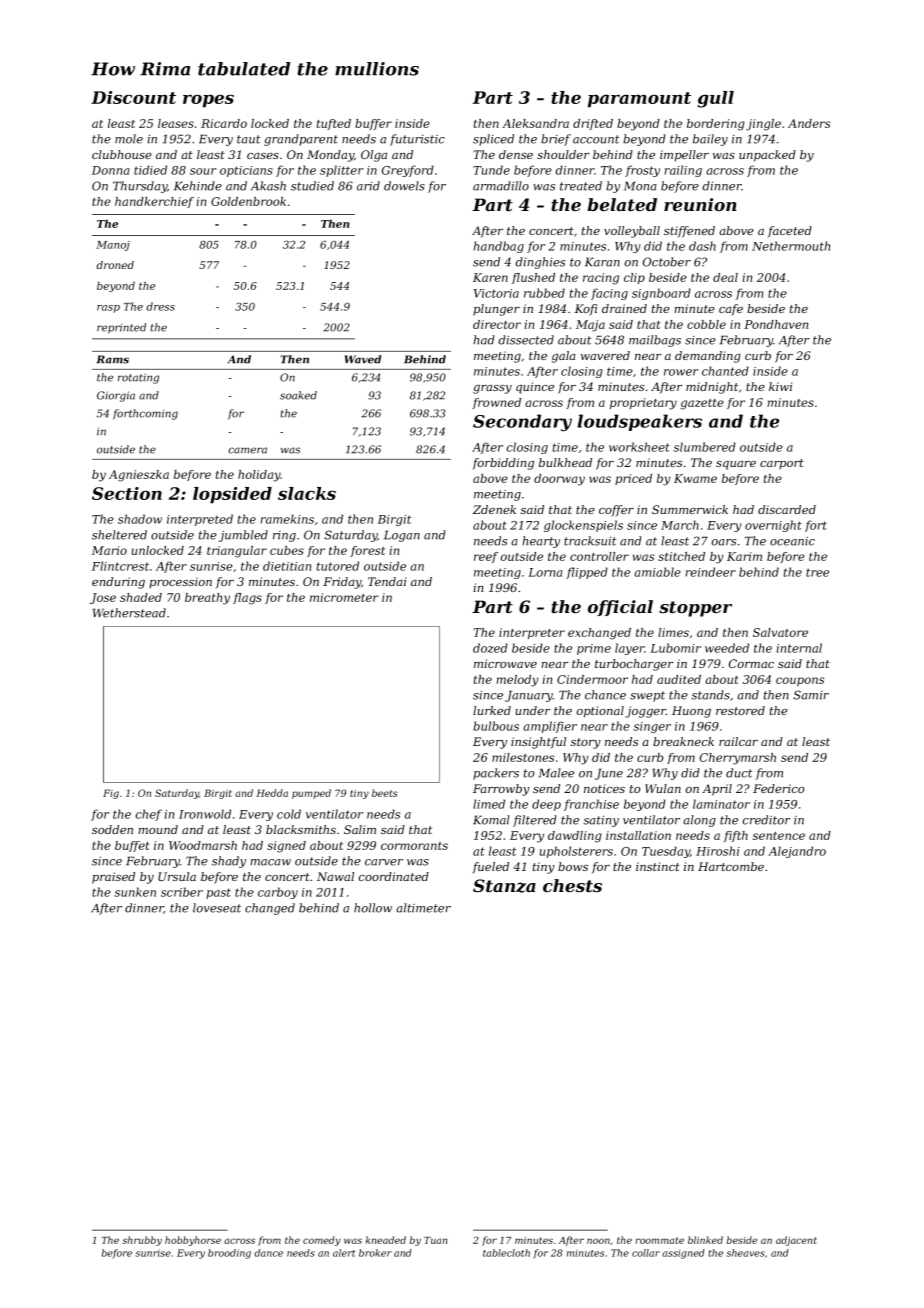 This image has width=924, height=1308. I want to click on Salvatore, so click(780, 632).
